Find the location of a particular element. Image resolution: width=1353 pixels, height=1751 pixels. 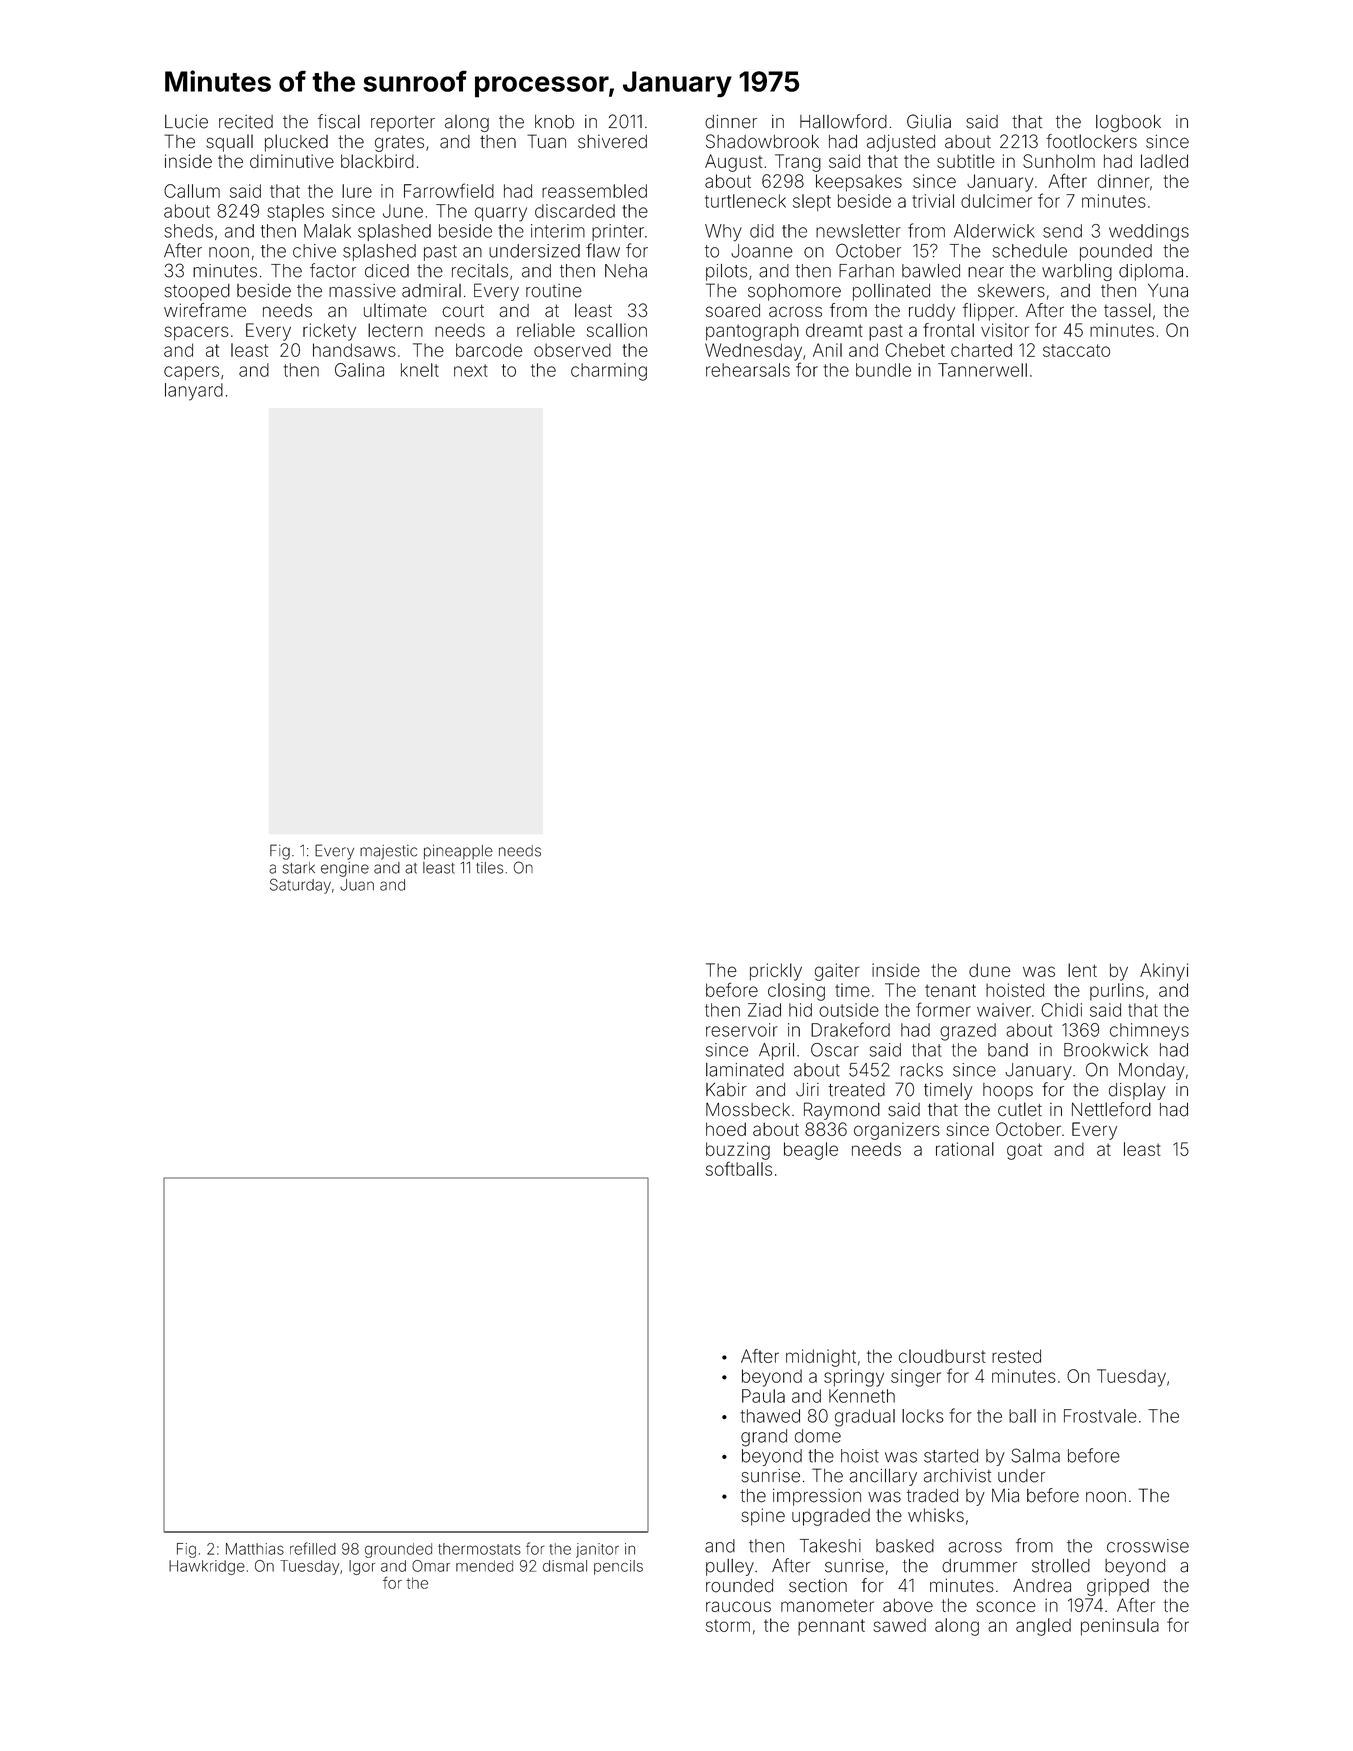

tenant is located at coordinates (950, 990).
